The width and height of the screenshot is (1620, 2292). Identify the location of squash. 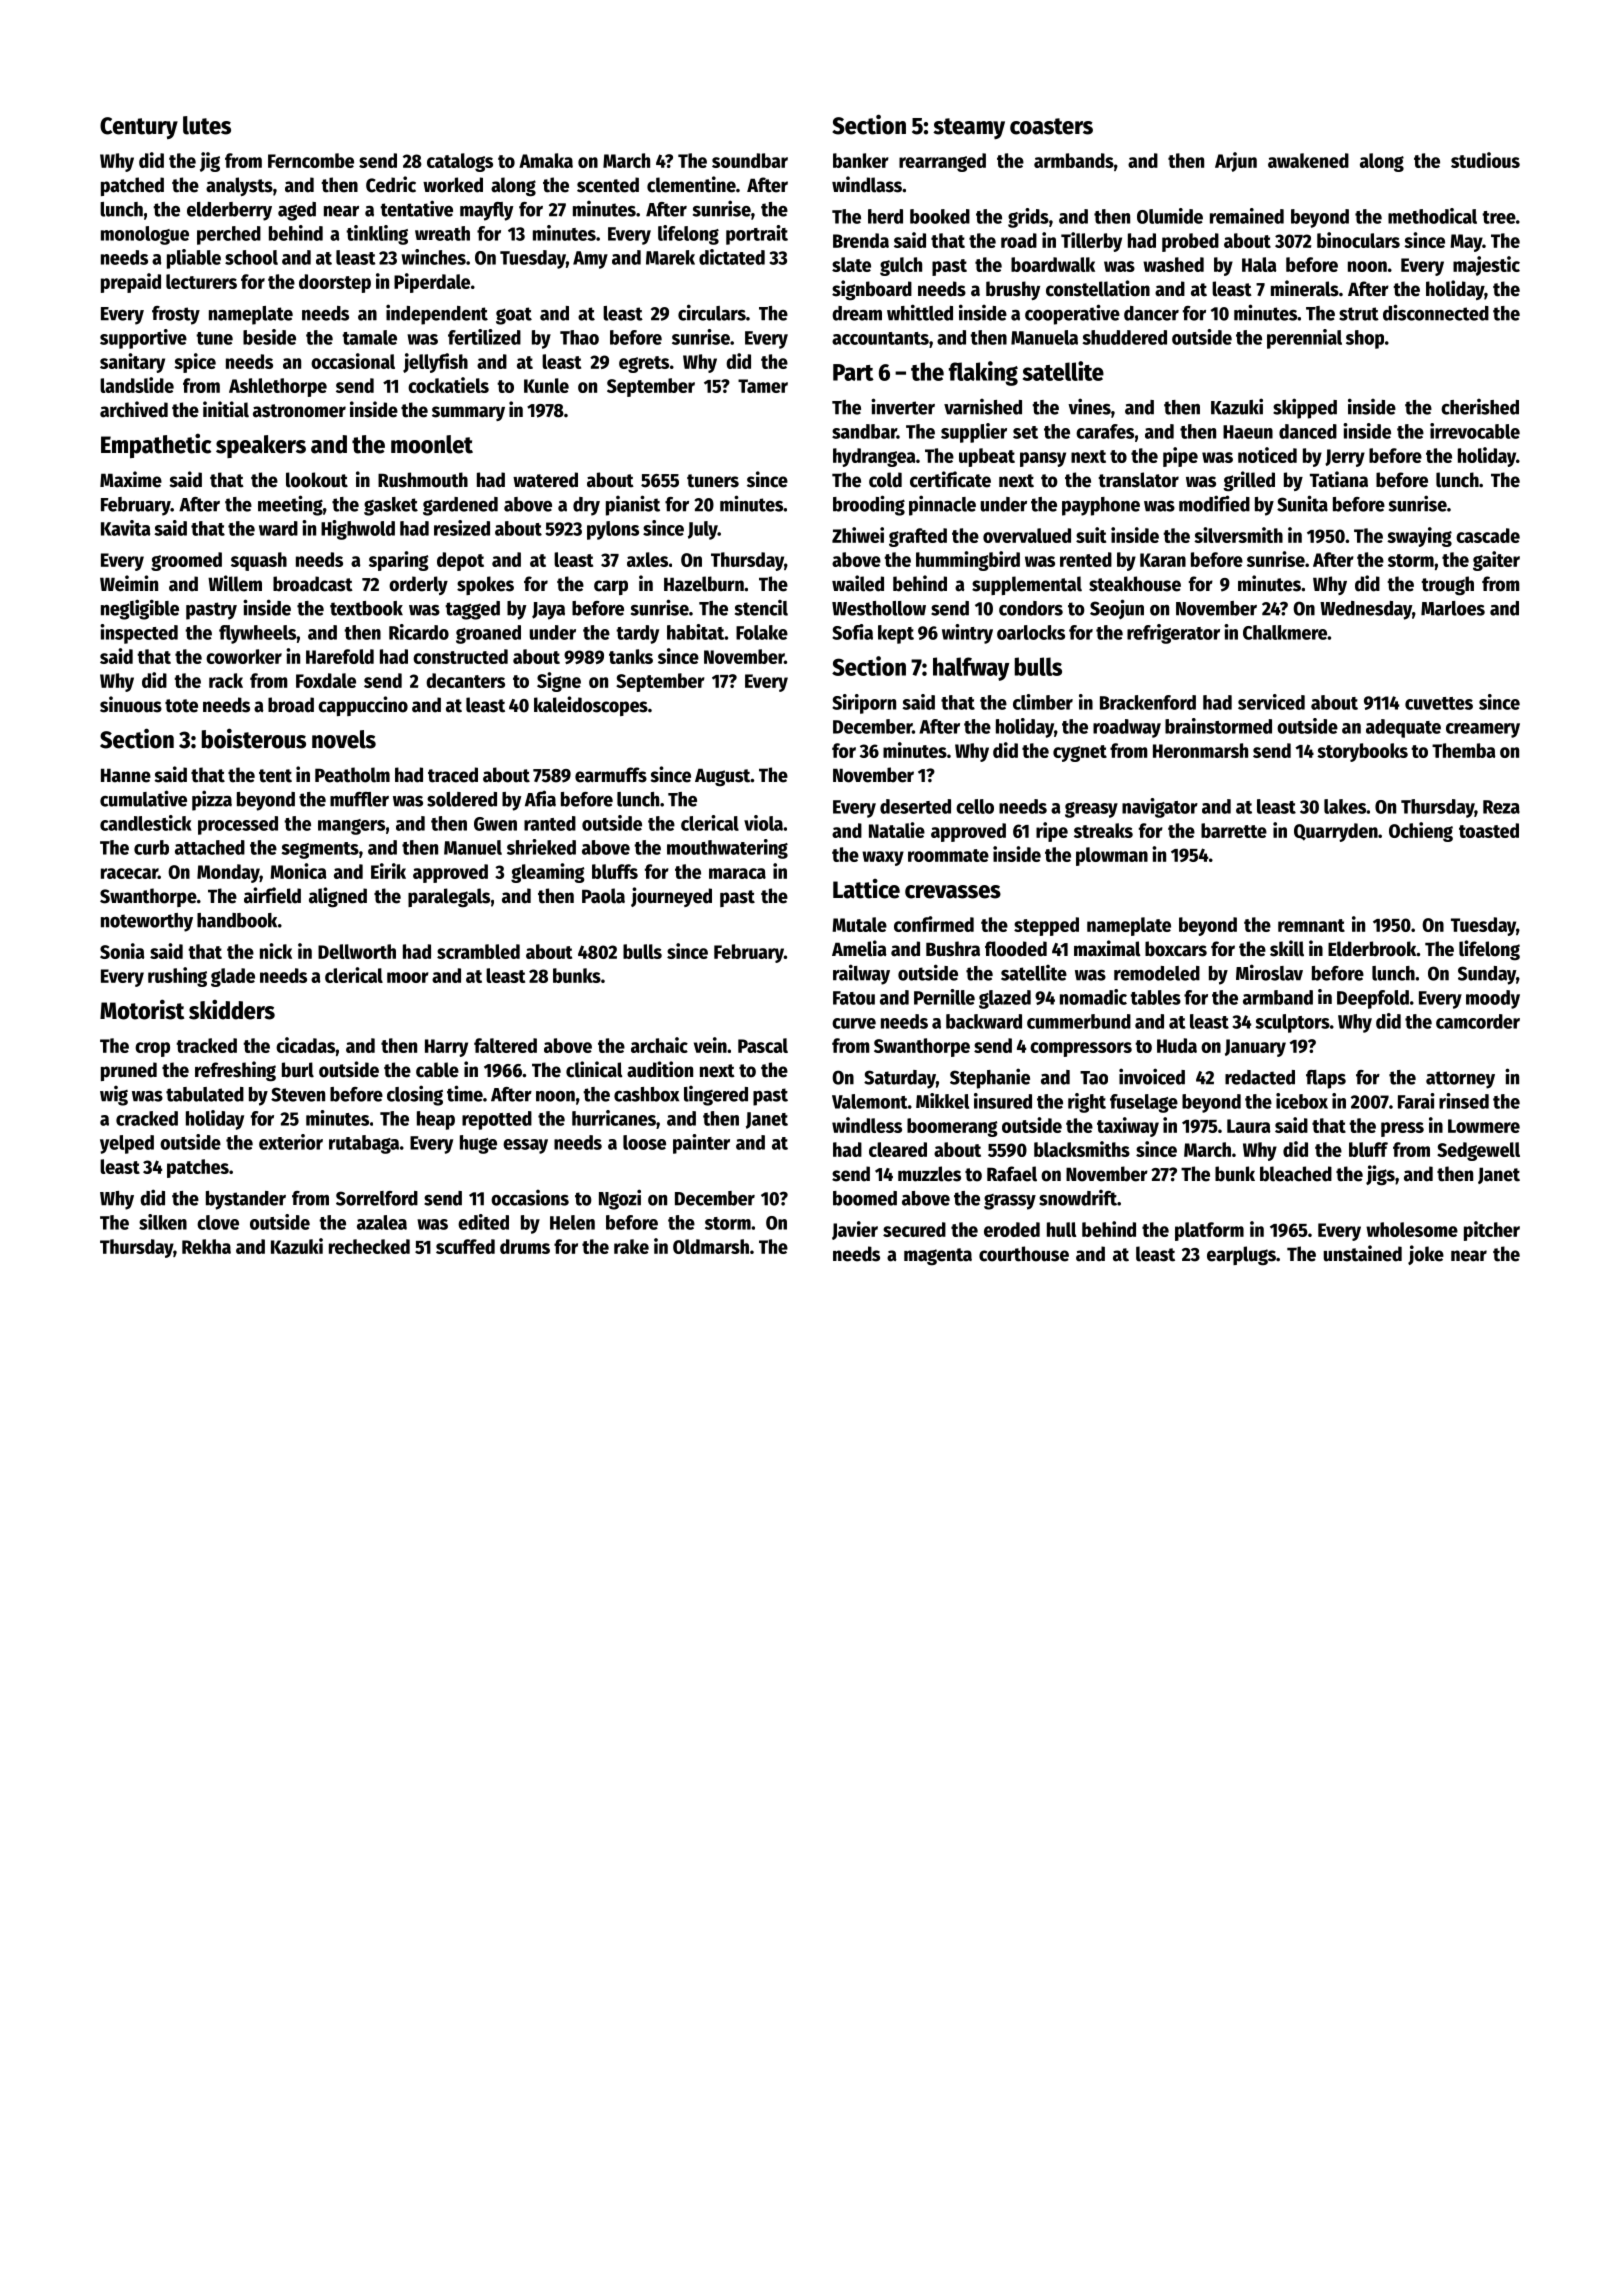
(259, 561).
